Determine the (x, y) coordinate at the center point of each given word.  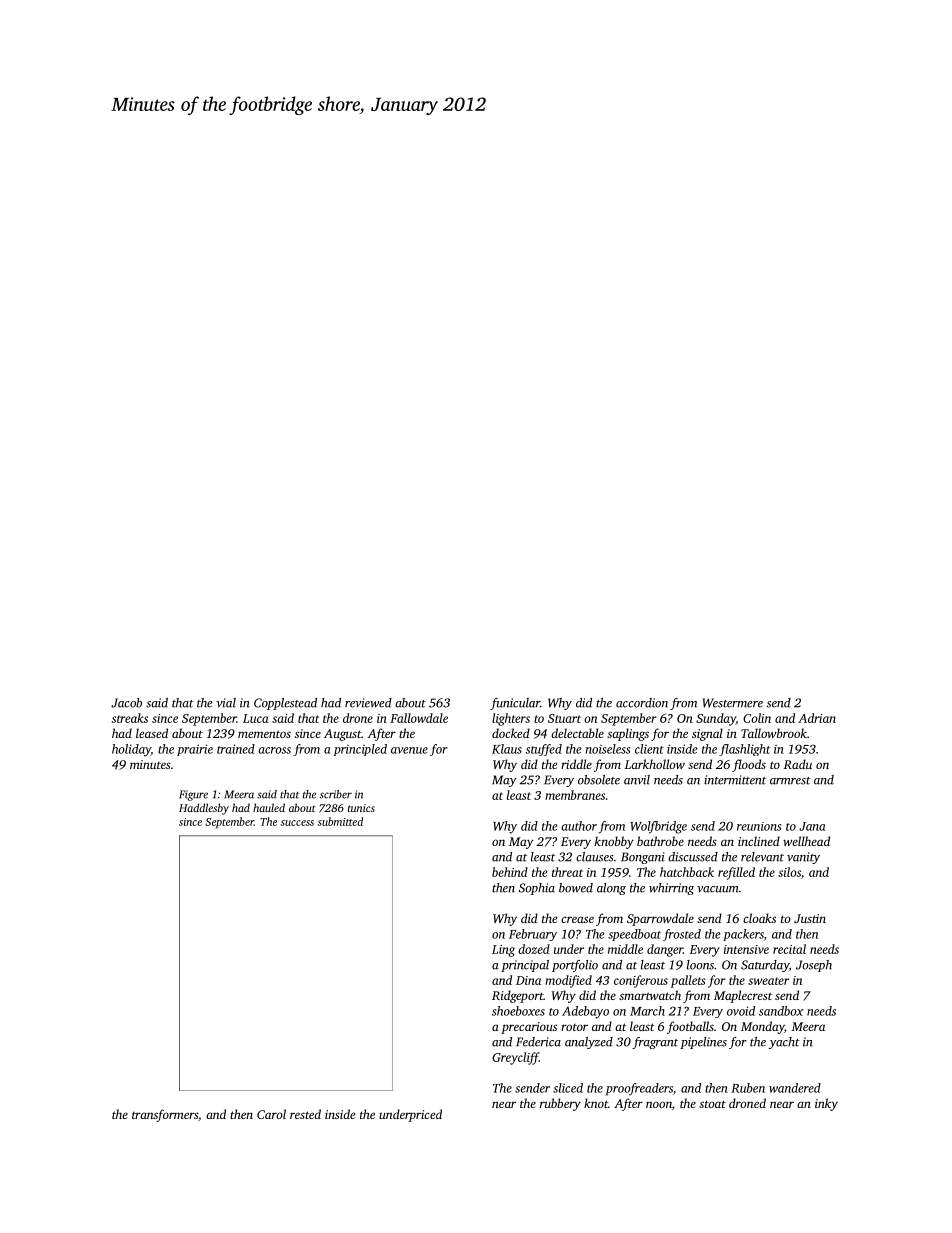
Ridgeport (518, 996)
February (533, 935)
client (649, 749)
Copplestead (285, 704)
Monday (762, 1027)
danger (665, 950)
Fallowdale (419, 718)
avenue (409, 750)
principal (525, 966)
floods (749, 765)
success (297, 823)
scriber (336, 794)
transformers (165, 1115)
